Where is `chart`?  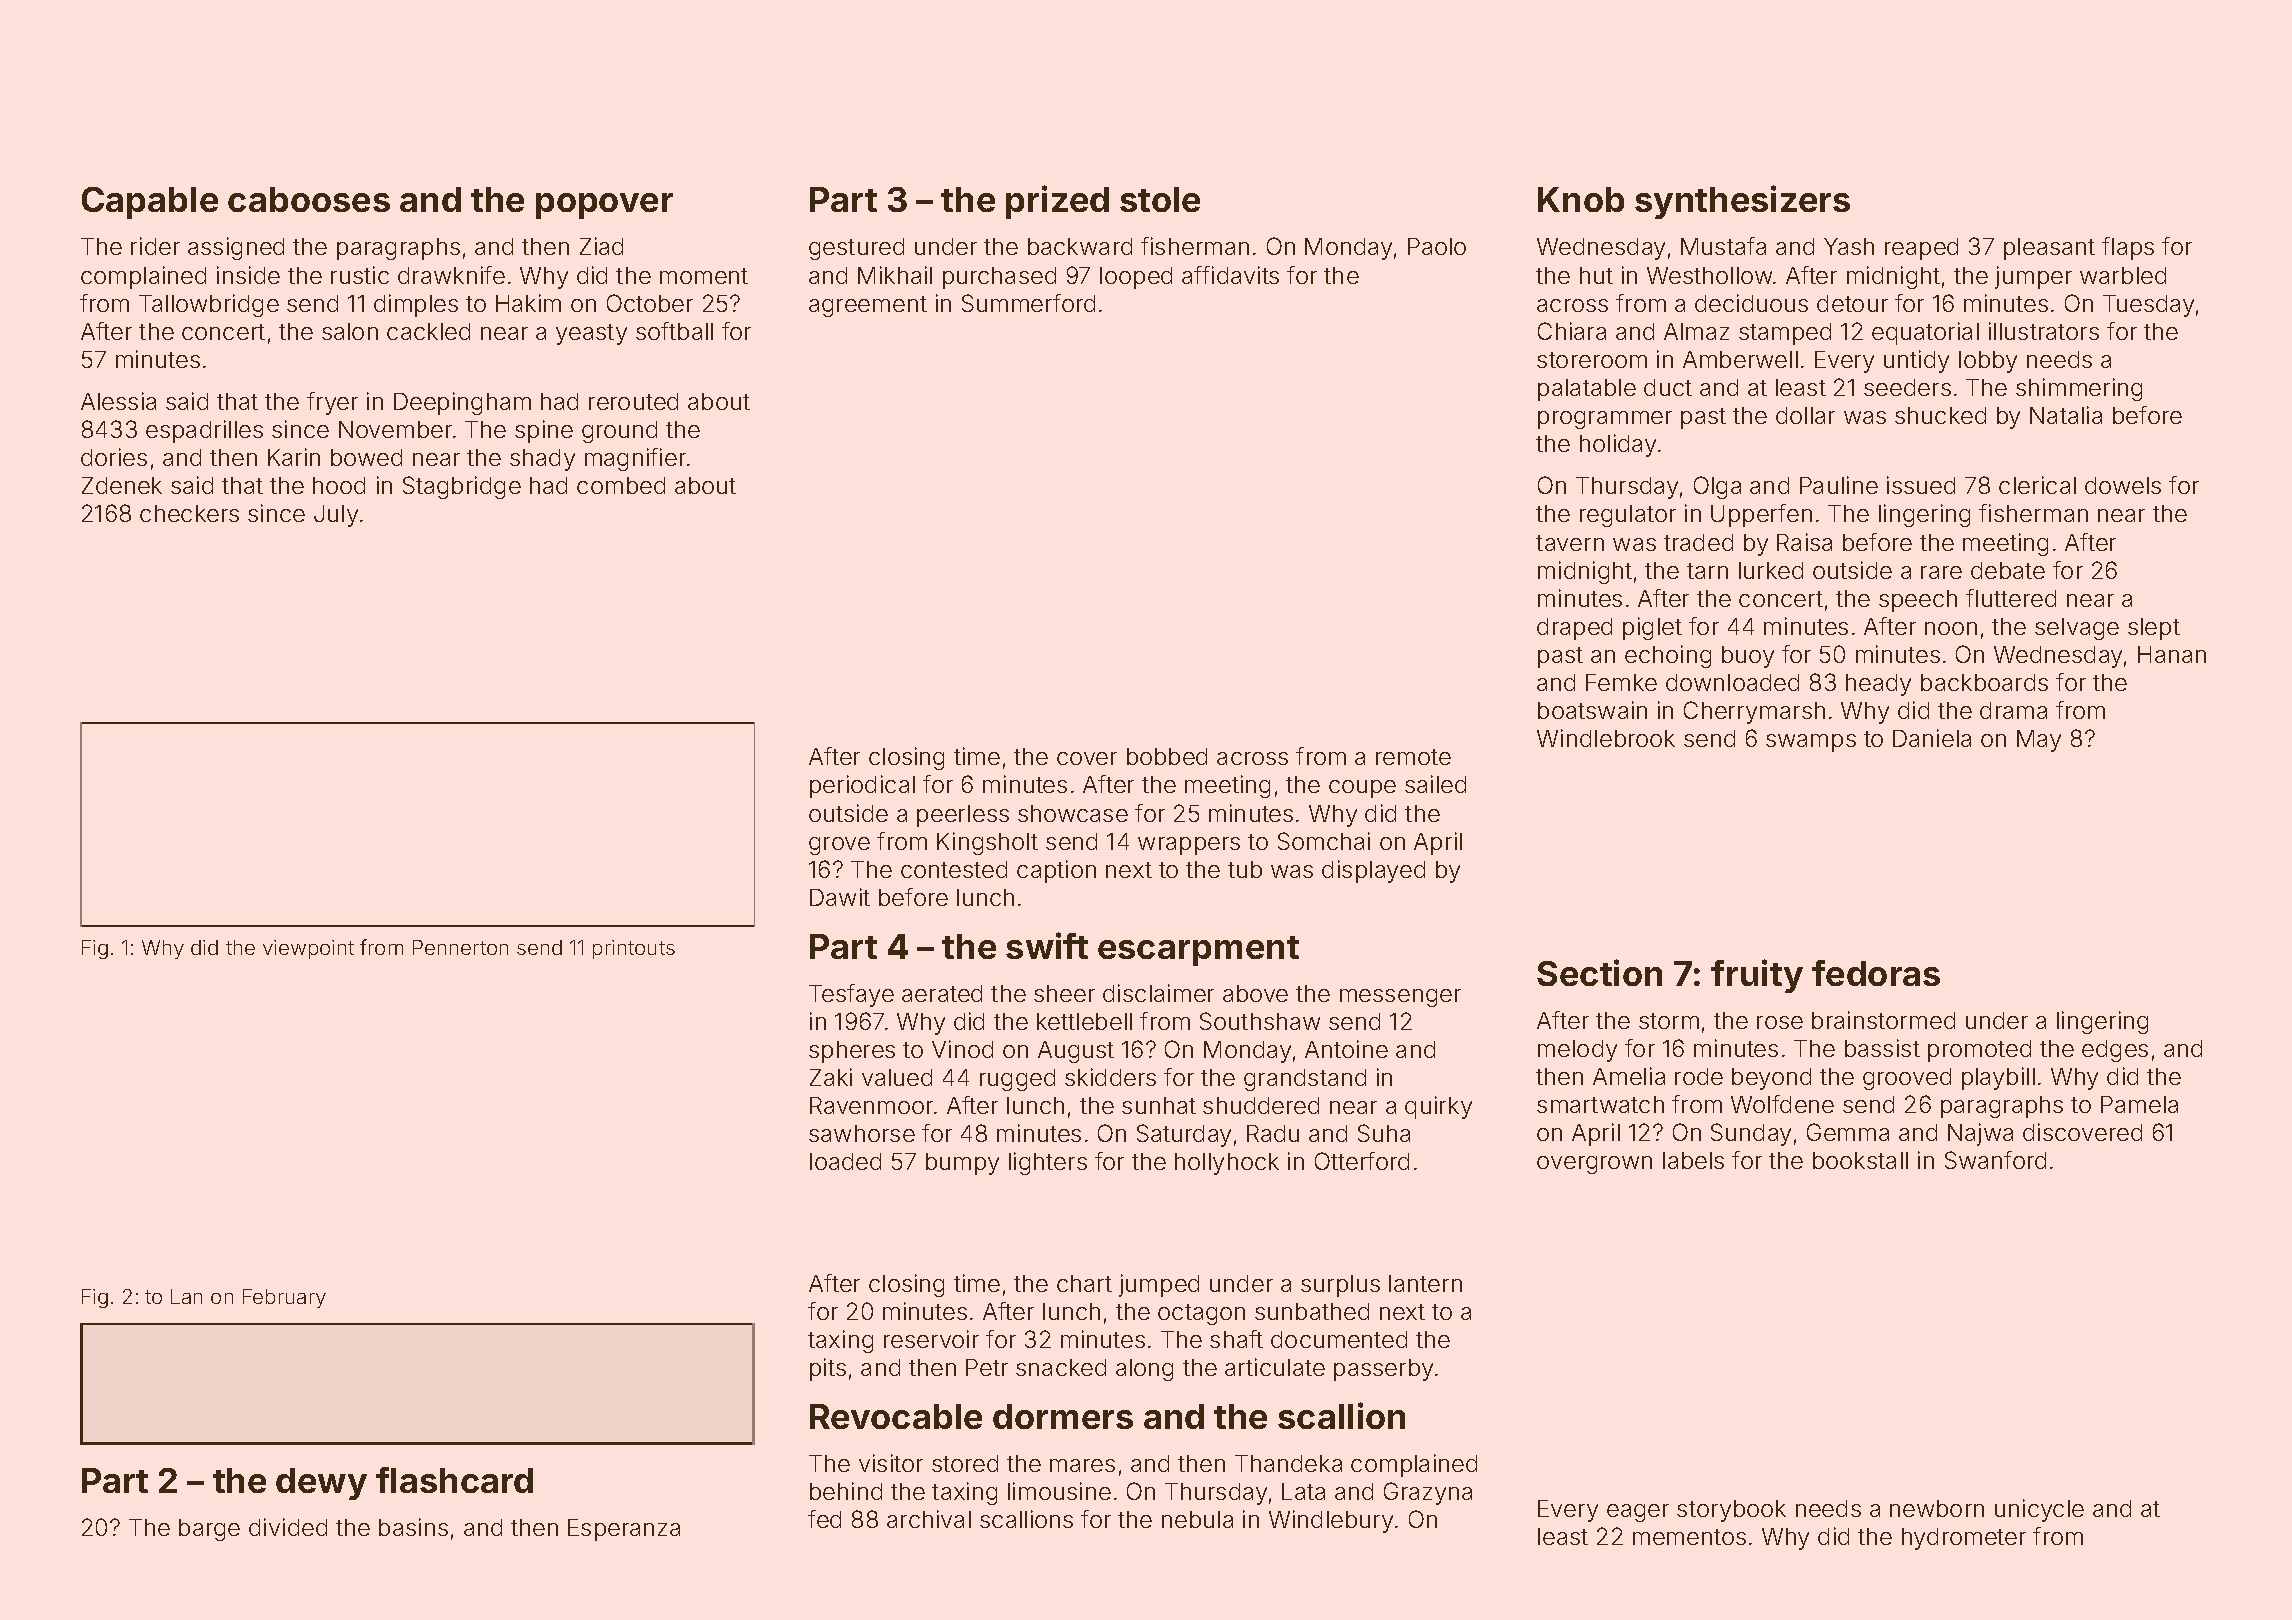 chart is located at coordinates (1084, 1283).
